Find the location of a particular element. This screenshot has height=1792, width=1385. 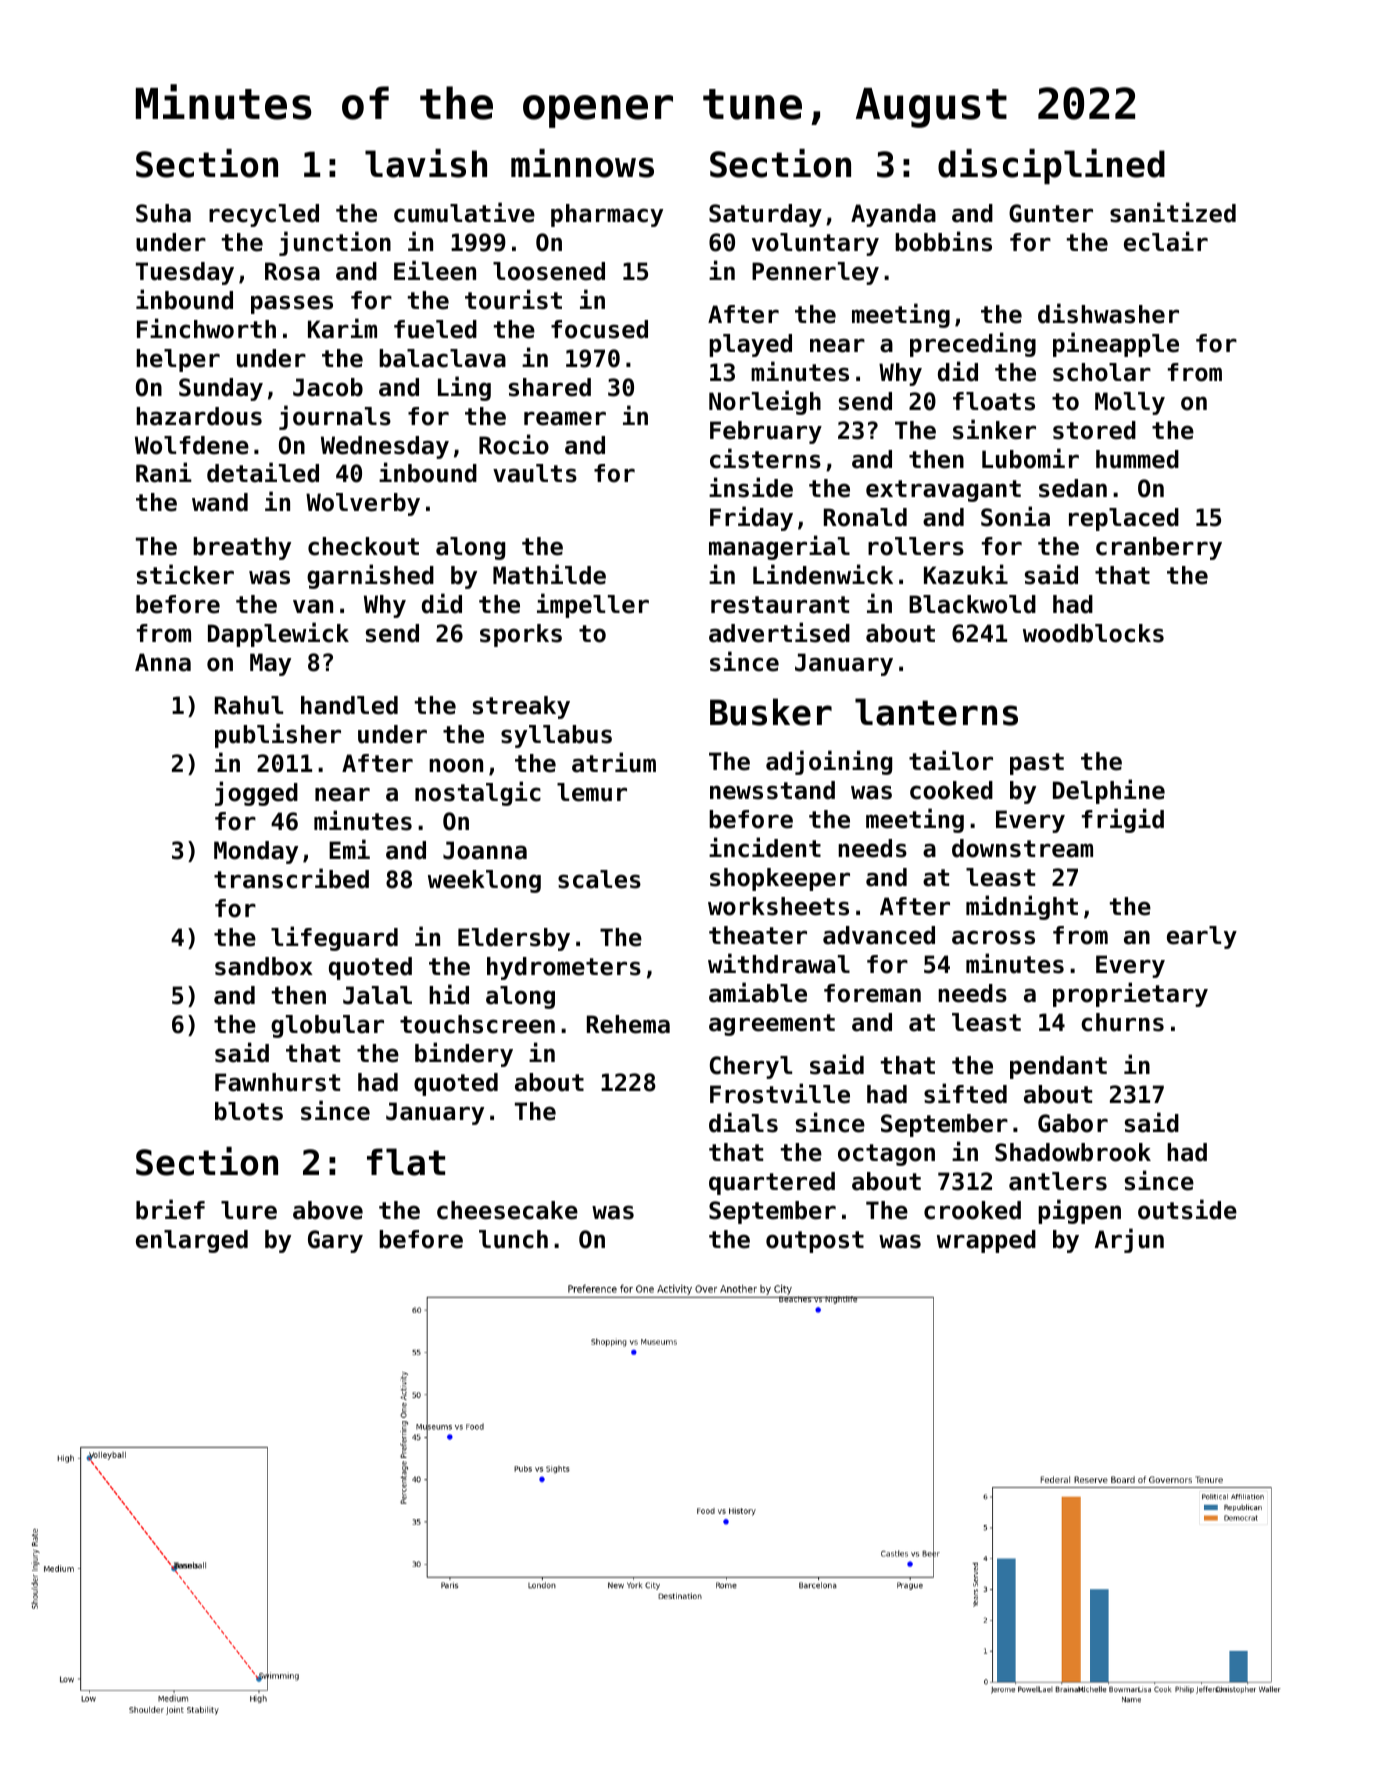

woodblocks is located at coordinates (1093, 633).
